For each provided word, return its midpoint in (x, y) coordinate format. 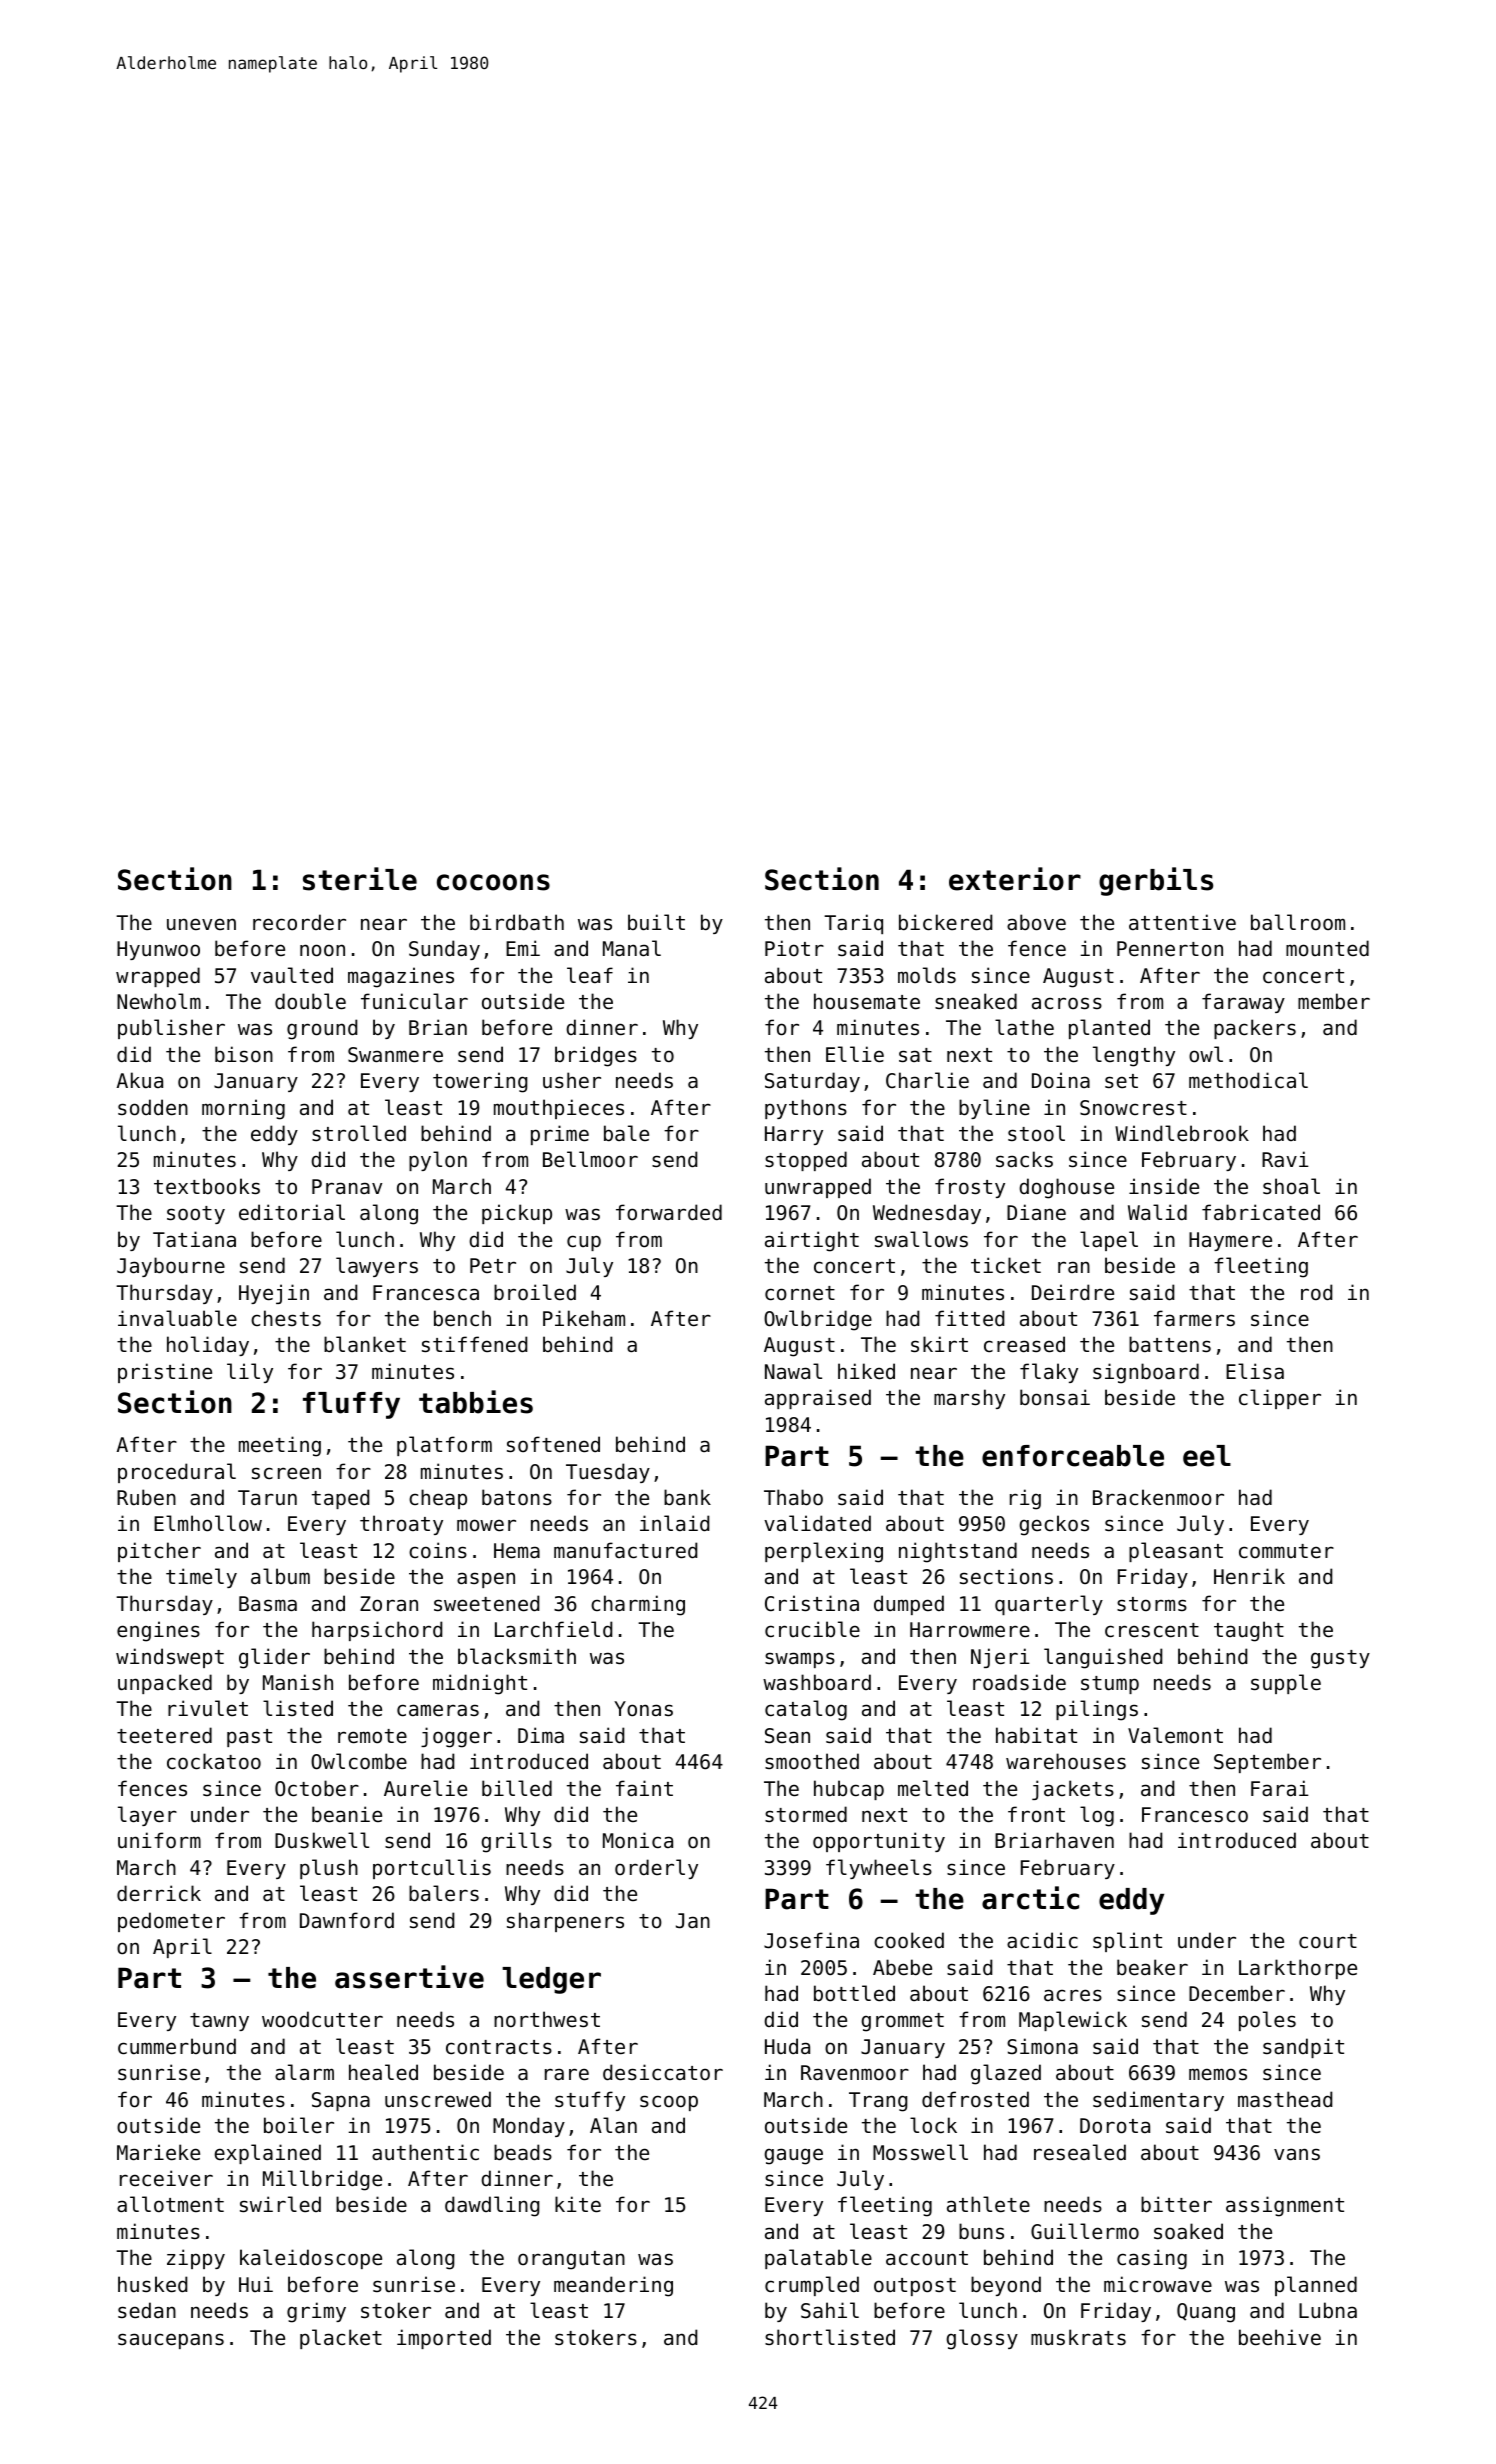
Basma (268, 1604)
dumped (909, 1605)
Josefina (811, 1940)
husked (153, 2284)
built (656, 922)
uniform (159, 1840)
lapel (1109, 1241)
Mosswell (920, 2152)
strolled (359, 1133)
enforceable (1073, 1456)
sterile (360, 879)
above (1036, 922)
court (1328, 1941)
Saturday (812, 1082)
